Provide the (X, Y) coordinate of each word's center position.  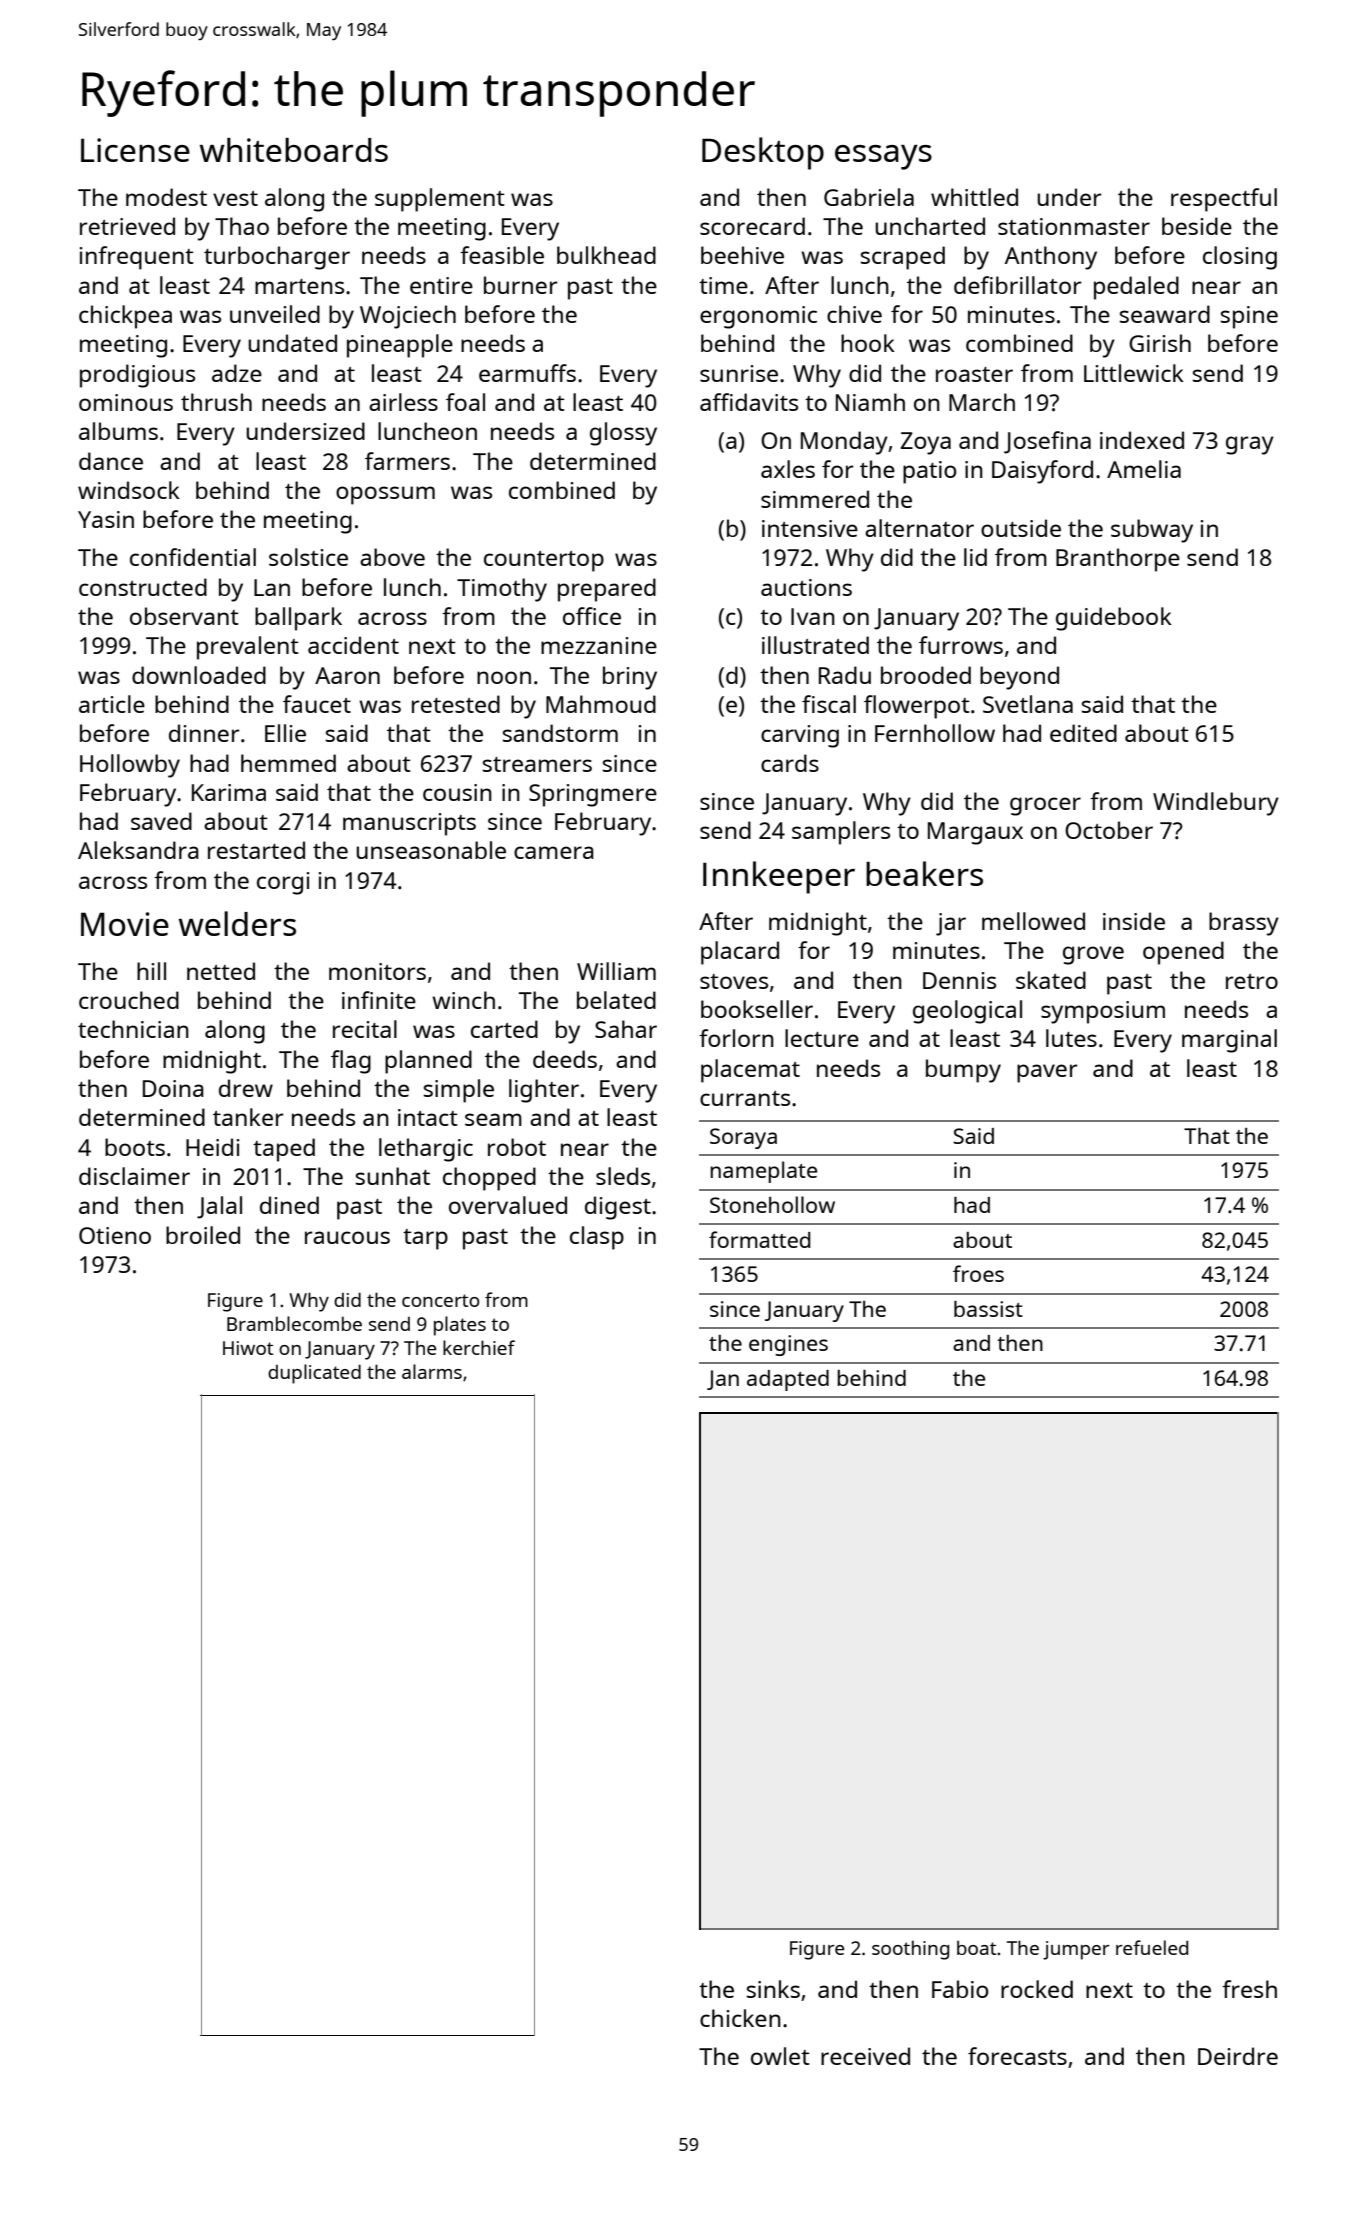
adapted (788, 1380)
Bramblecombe (294, 1323)
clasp (597, 1238)
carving (800, 736)
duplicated (314, 1374)
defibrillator (1018, 285)
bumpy (963, 1071)
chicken (740, 2018)
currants (745, 1098)
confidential (193, 557)
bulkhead (606, 255)
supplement (440, 200)
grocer (1045, 806)
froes (978, 1273)
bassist (988, 1309)
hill (151, 971)
